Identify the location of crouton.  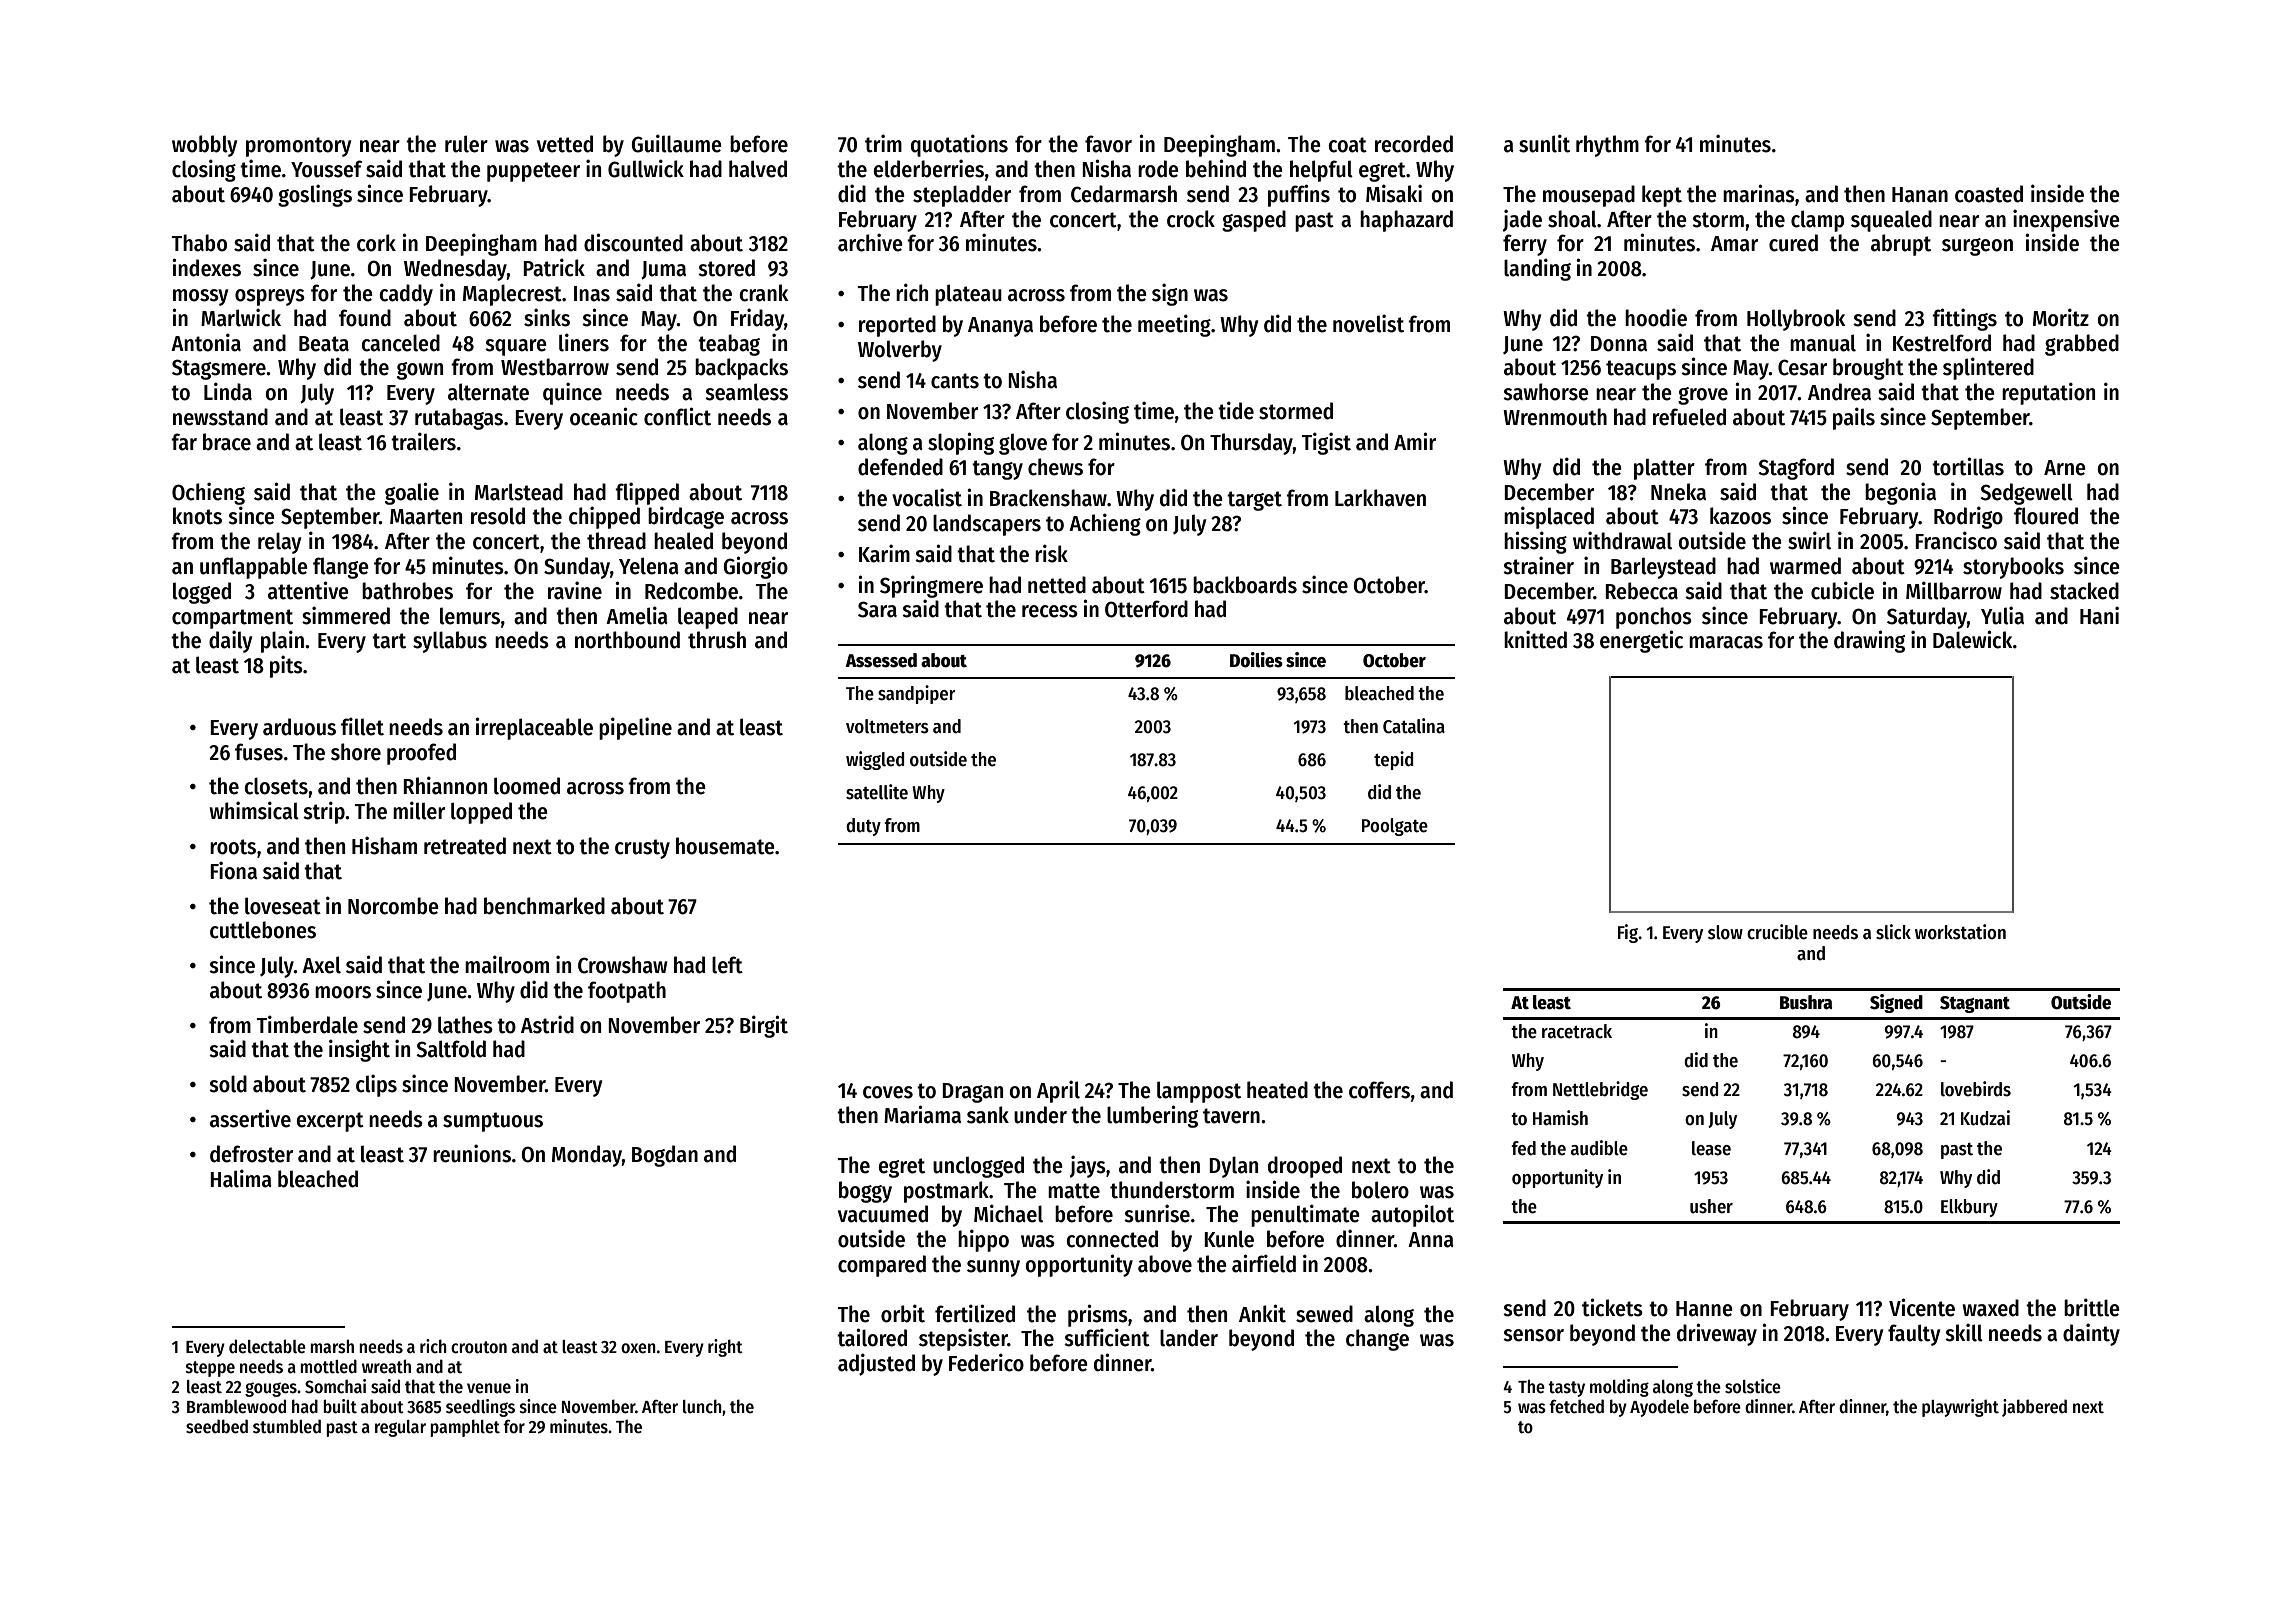
(479, 1347).
